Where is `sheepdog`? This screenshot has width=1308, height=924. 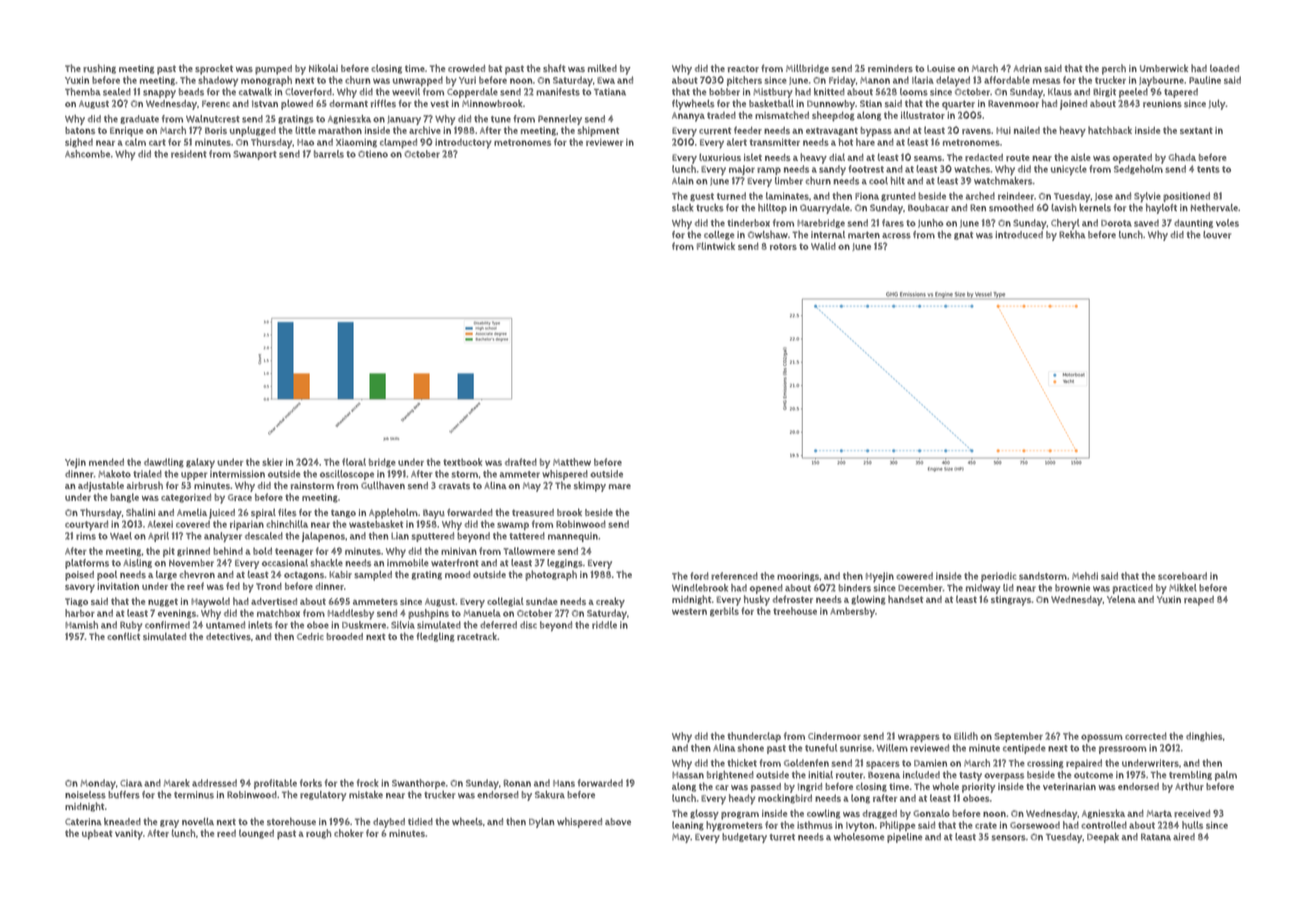
sheepdog is located at coordinates (833, 116).
